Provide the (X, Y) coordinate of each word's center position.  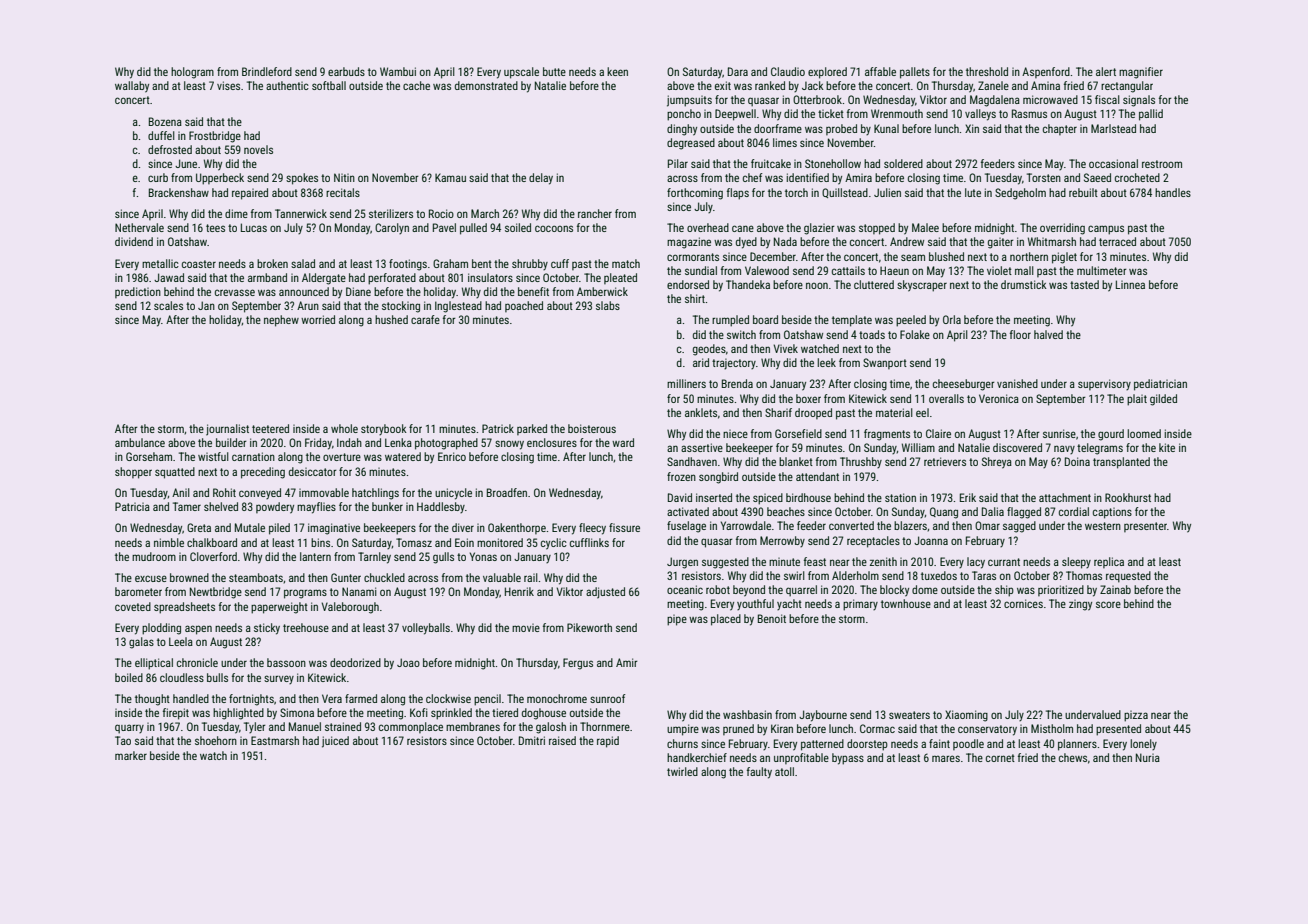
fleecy (592, 529)
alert (1106, 71)
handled (191, 698)
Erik (968, 497)
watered (403, 456)
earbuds (346, 71)
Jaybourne (823, 716)
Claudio (788, 71)
